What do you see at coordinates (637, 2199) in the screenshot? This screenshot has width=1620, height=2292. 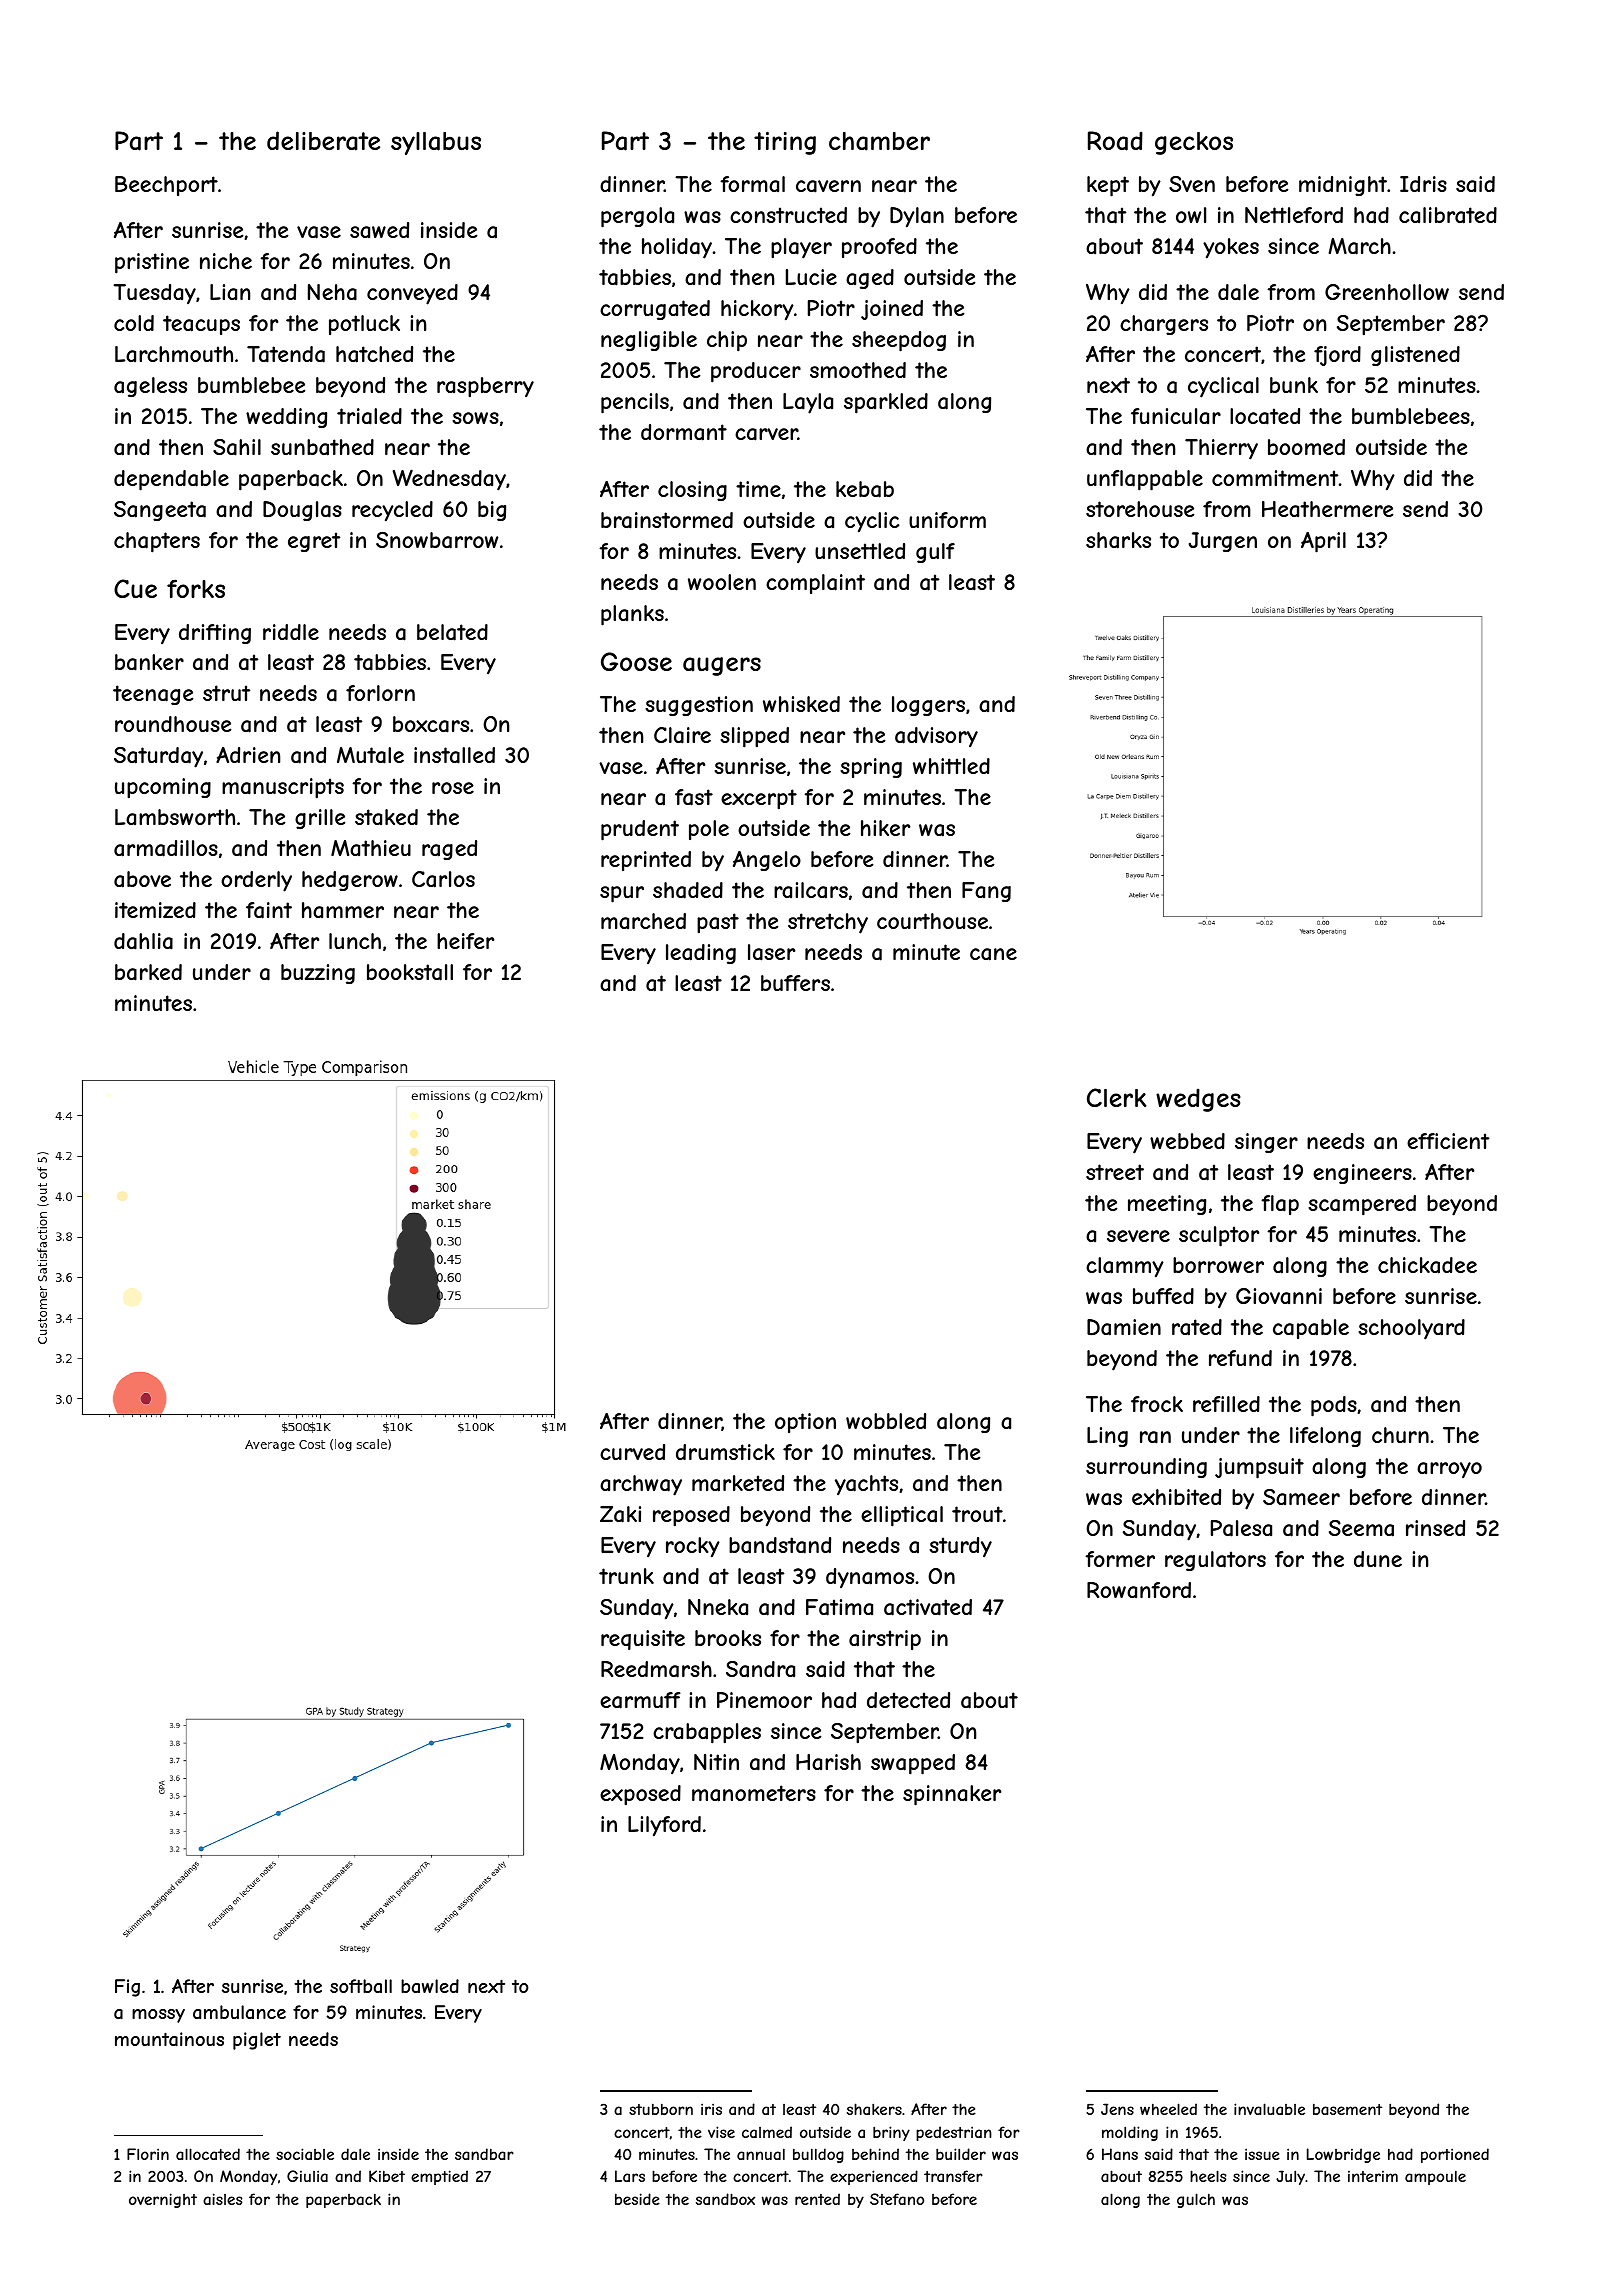 I see `beside` at bounding box center [637, 2199].
